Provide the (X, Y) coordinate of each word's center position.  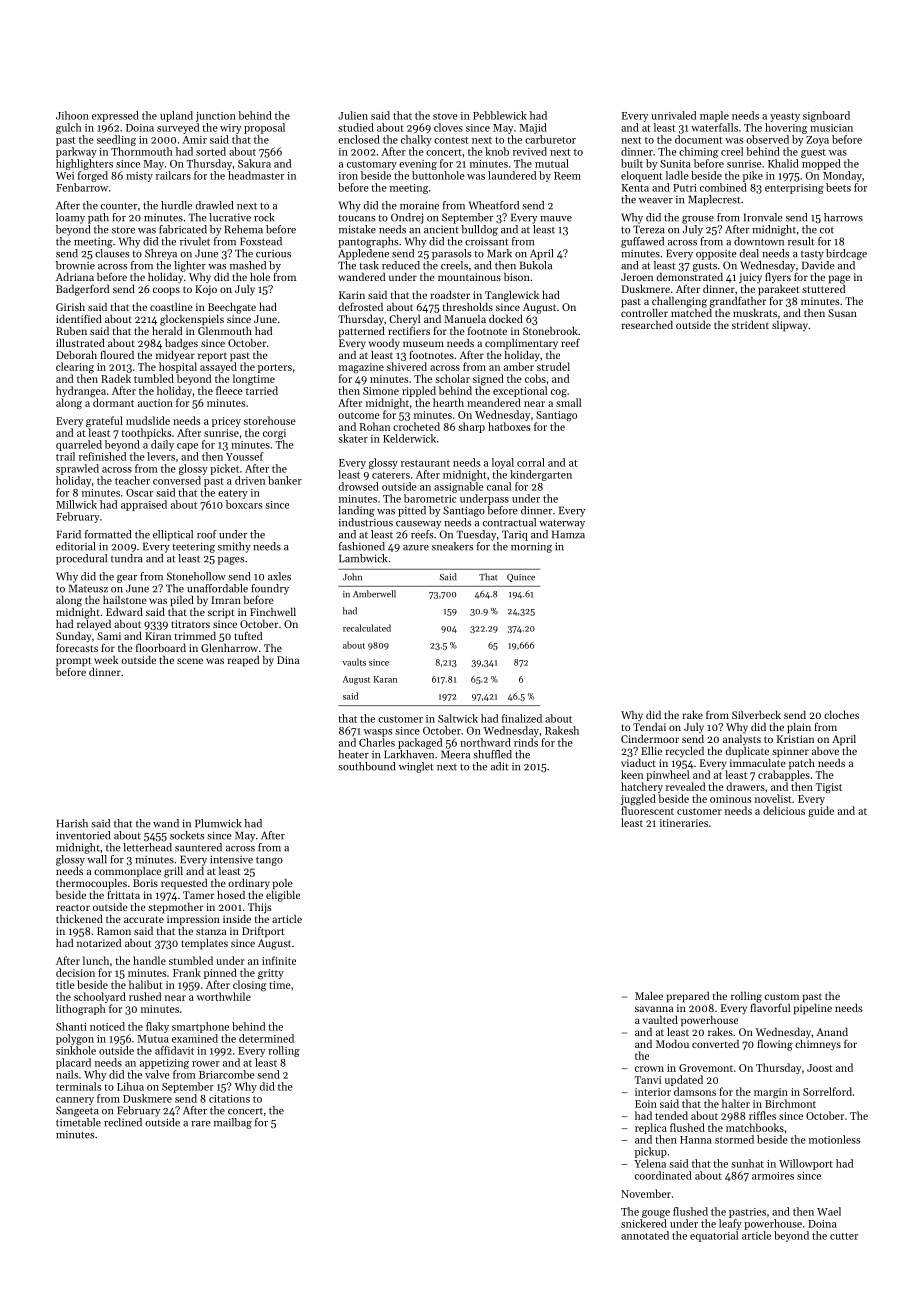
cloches (841, 714)
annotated (645, 1235)
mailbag (233, 1123)
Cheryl (404, 320)
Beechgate (232, 308)
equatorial (714, 1236)
